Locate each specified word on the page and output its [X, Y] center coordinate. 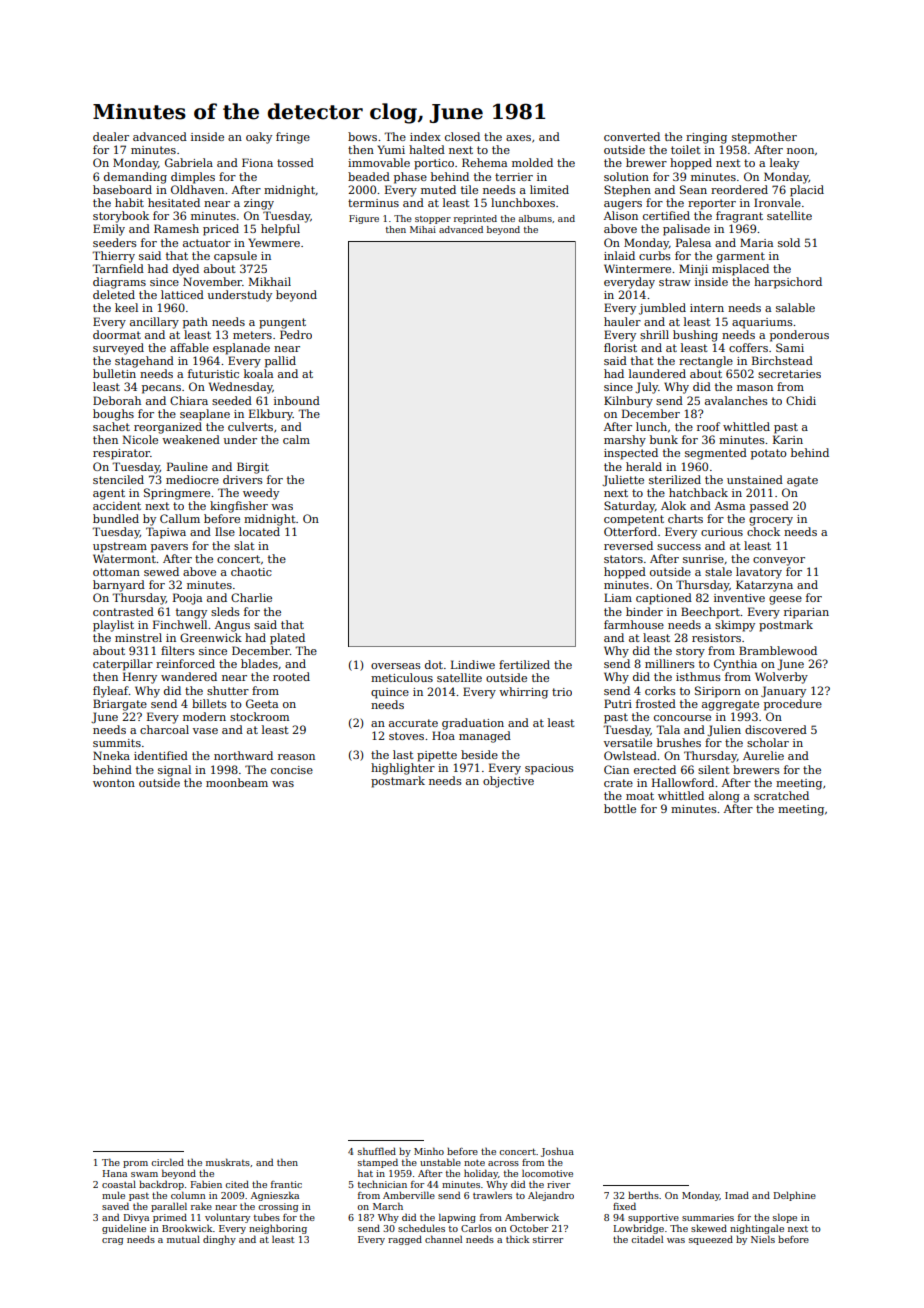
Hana [114, 1173]
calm [296, 439]
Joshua [557, 1152]
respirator [121, 454]
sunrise [703, 559]
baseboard [122, 189]
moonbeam [237, 782]
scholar [768, 742]
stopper [433, 220]
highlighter [403, 769]
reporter [712, 204]
